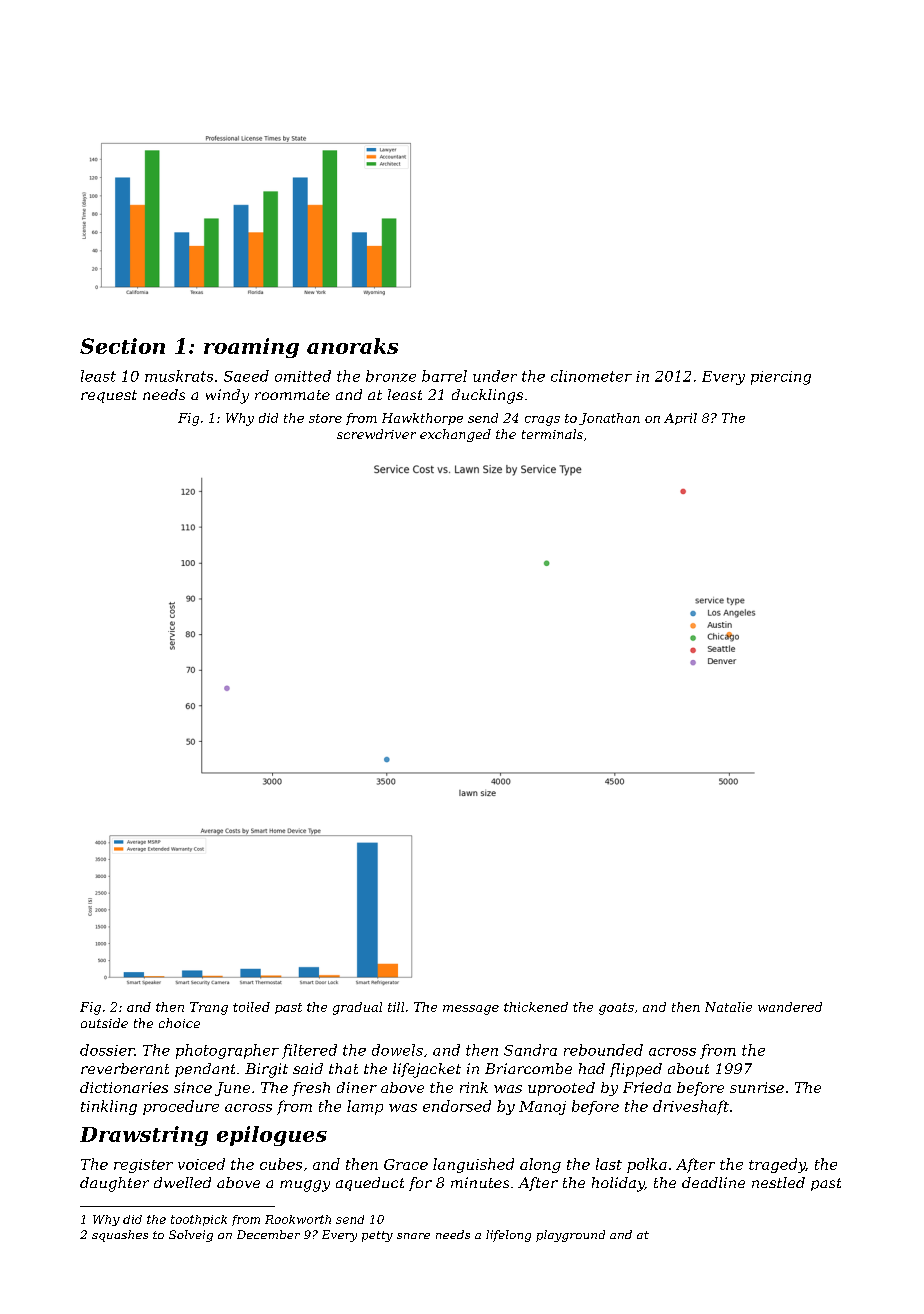 This screenshot has height=1314, width=924. I want to click on store, so click(325, 418).
